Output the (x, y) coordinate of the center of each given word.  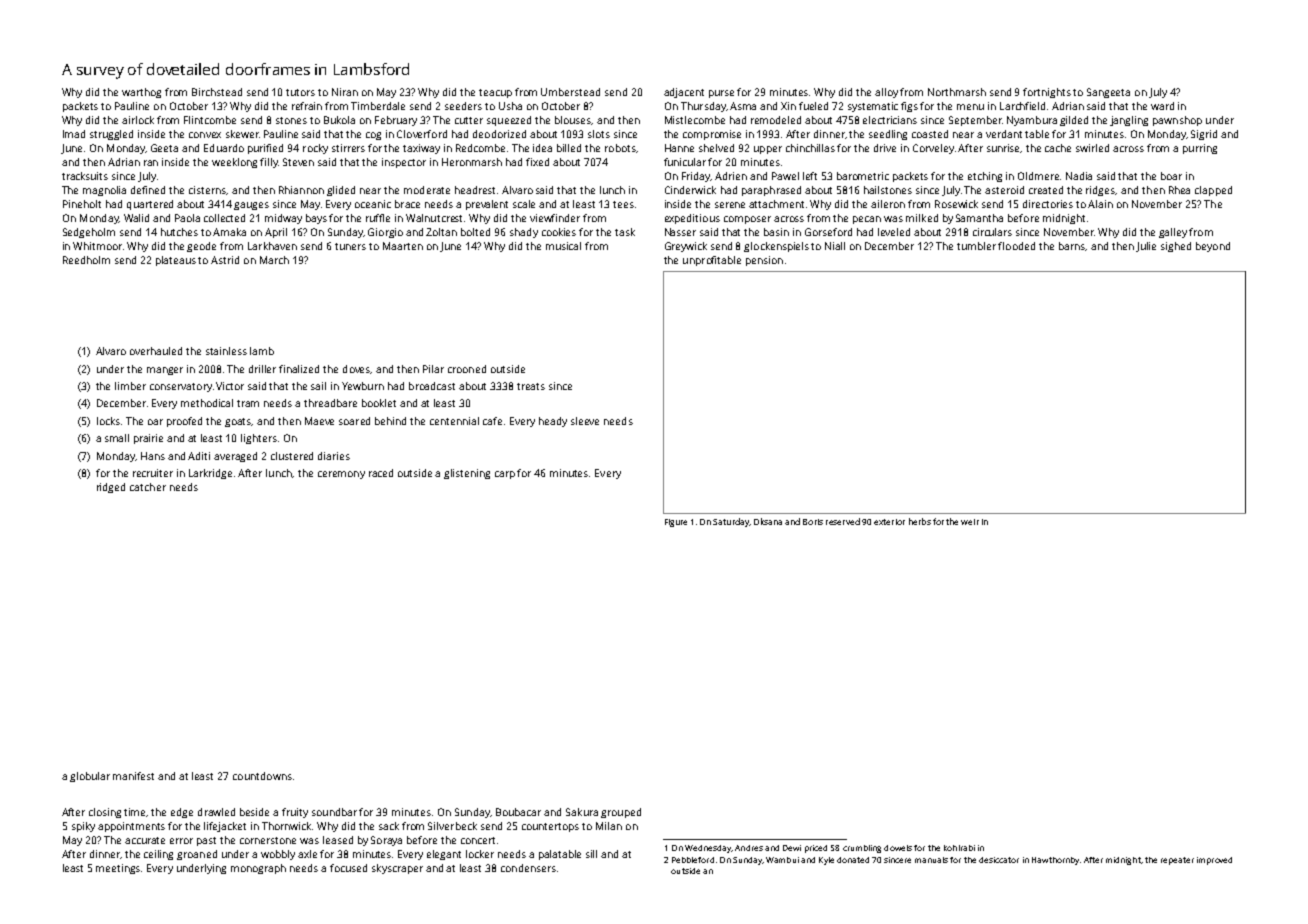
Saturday (731, 522)
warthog (141, 93)
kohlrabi (959, 848)
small (117, 438)
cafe (492, 421)
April (276, 233)
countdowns (262, 776)
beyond (1213, 247)
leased (338, 840)
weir (970, 522)
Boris (813, 522)
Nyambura (1032, 121)
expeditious (692, 219)
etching (985, 177)
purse (721, 94)
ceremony (341, 475)
